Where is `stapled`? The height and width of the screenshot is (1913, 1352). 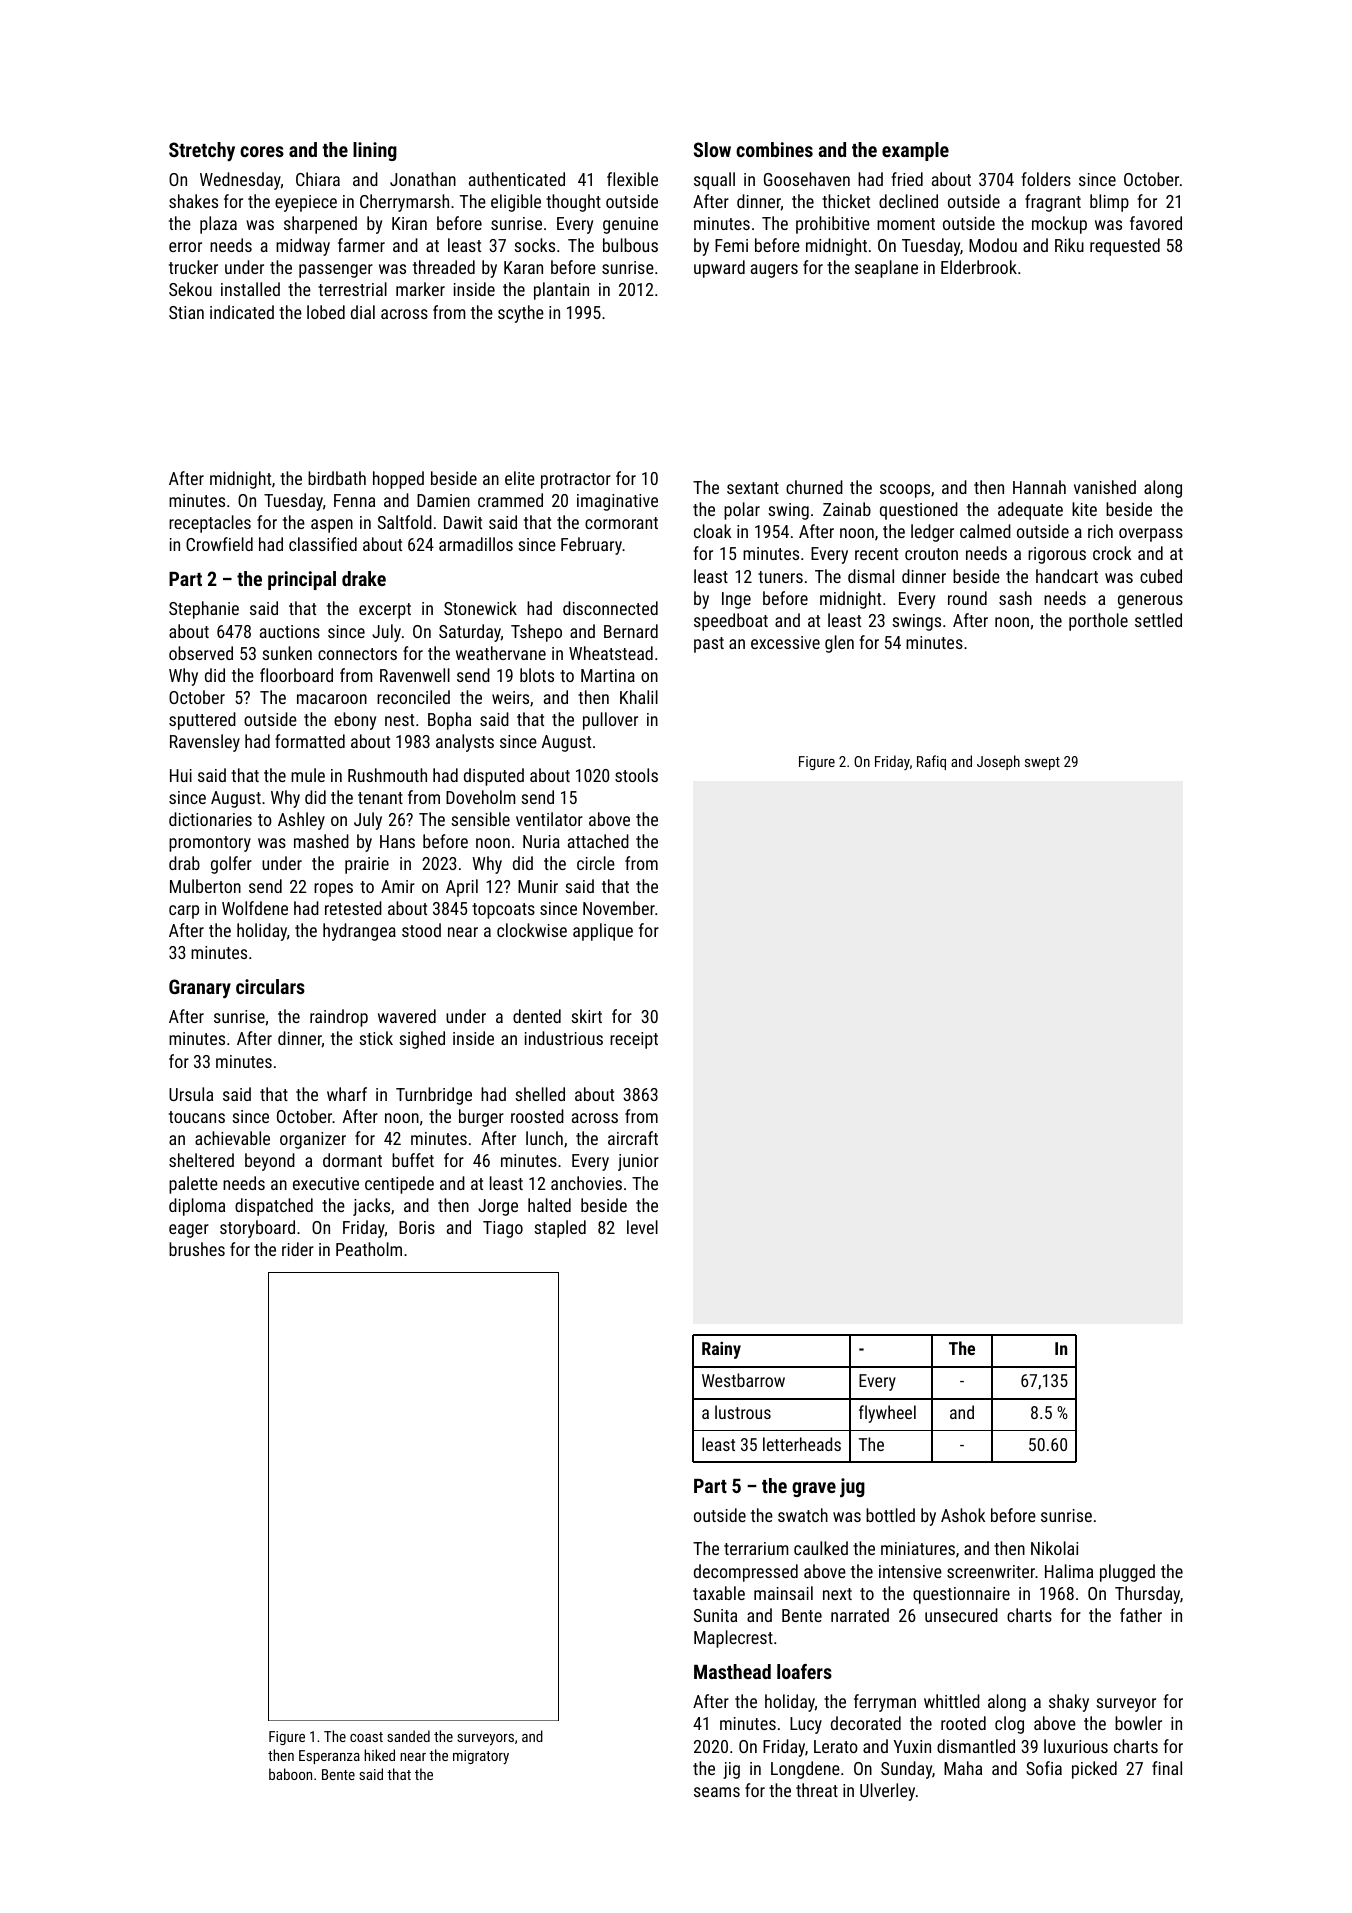
stapled is located at coordinates (560, 1229).
